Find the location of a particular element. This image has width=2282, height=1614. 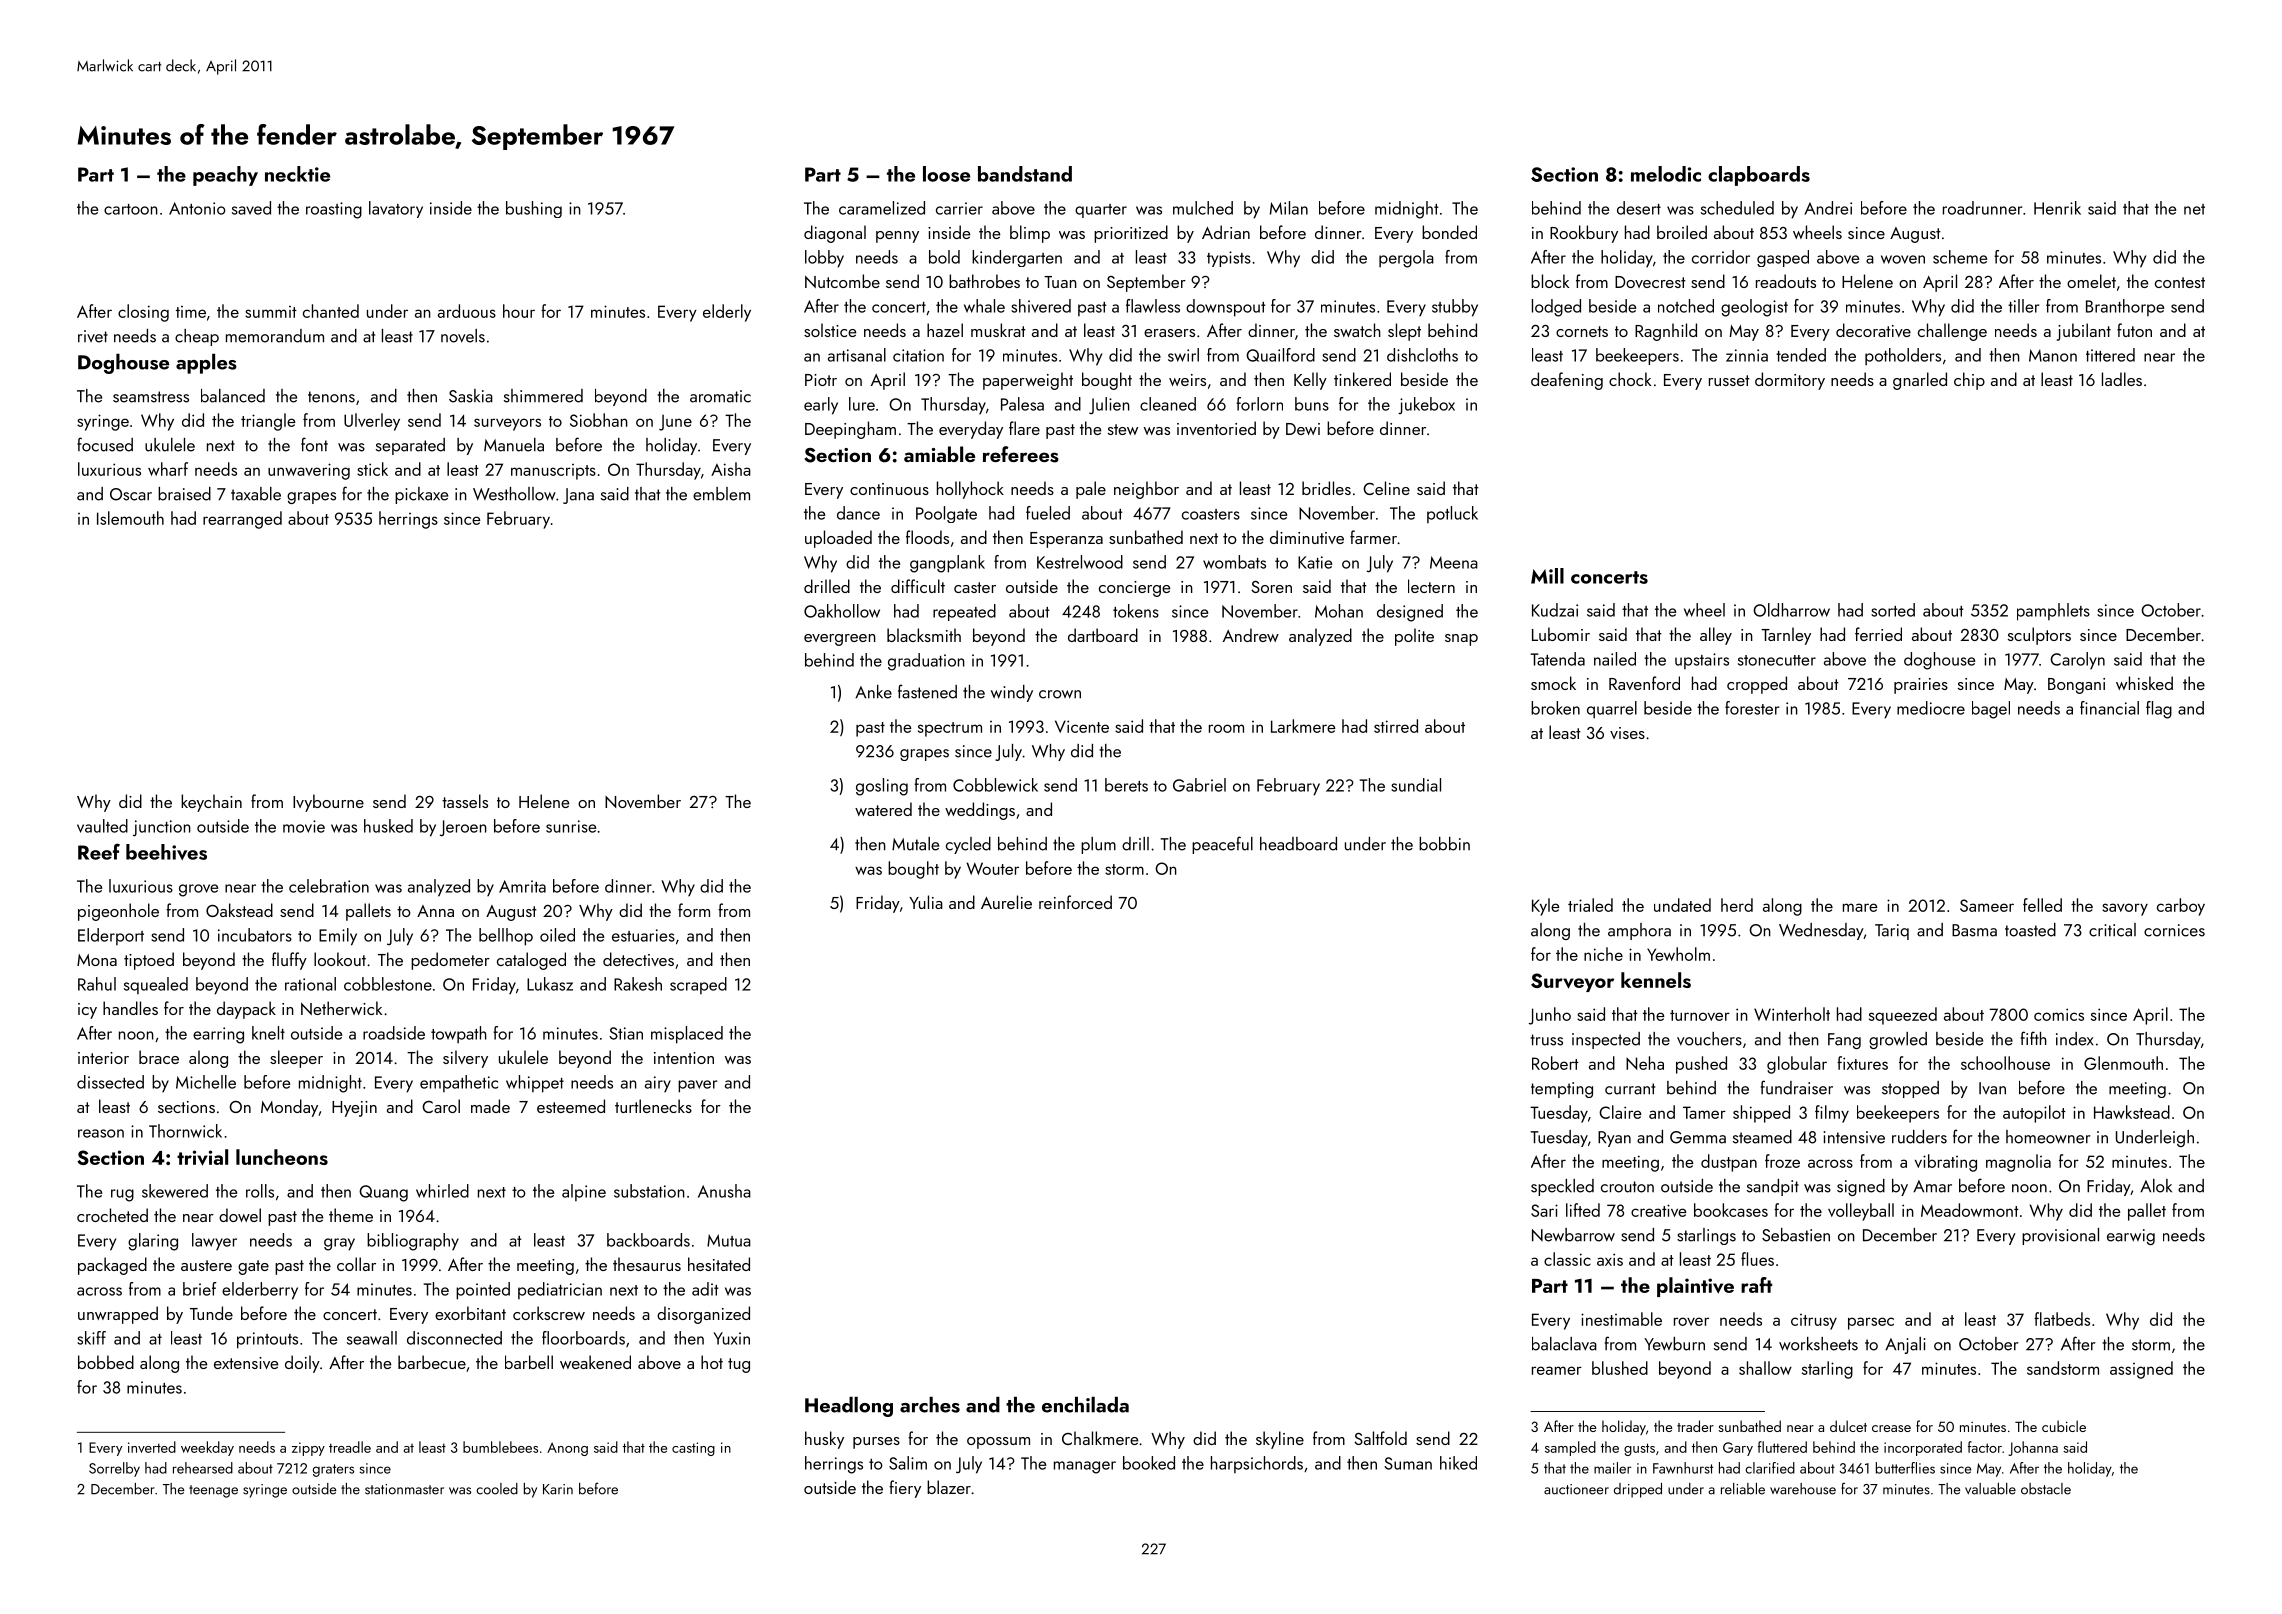

bandstand is located at coordinates (1025, 174).
